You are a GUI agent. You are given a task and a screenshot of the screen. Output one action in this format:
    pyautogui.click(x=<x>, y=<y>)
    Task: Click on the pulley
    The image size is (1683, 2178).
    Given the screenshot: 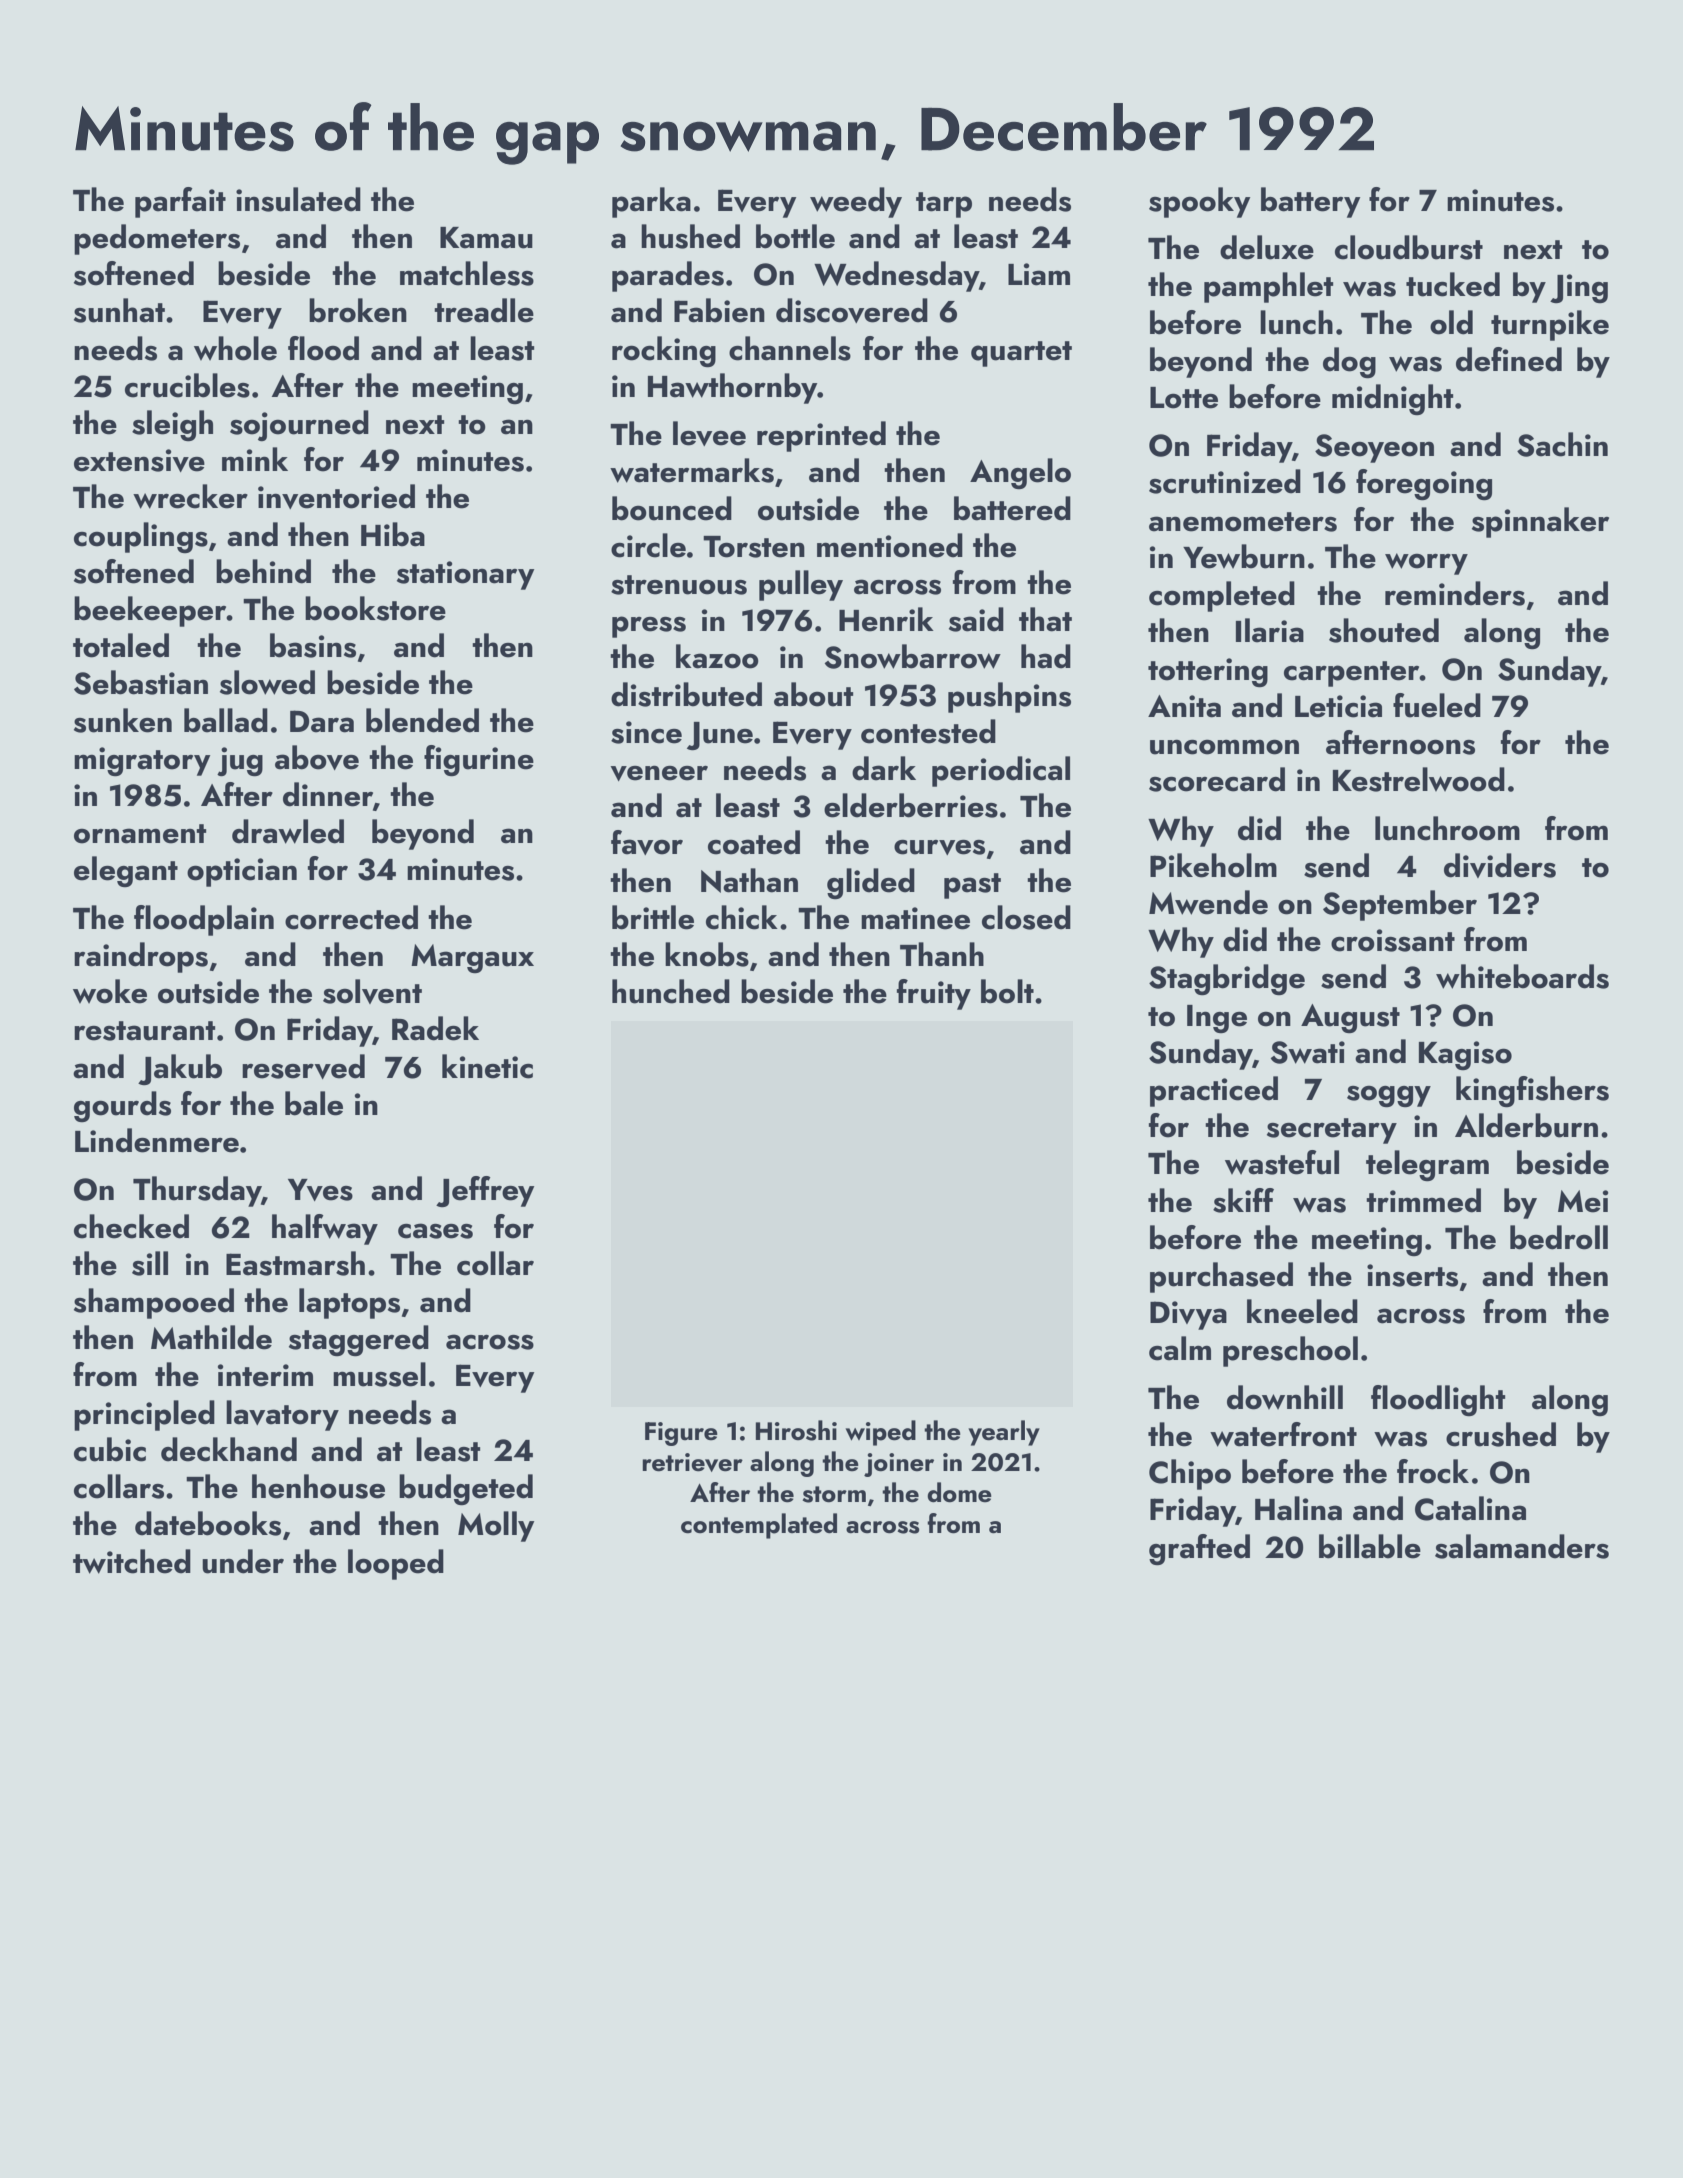 What is the action you would take?
    pyautogui.click(x=801, y=585)
